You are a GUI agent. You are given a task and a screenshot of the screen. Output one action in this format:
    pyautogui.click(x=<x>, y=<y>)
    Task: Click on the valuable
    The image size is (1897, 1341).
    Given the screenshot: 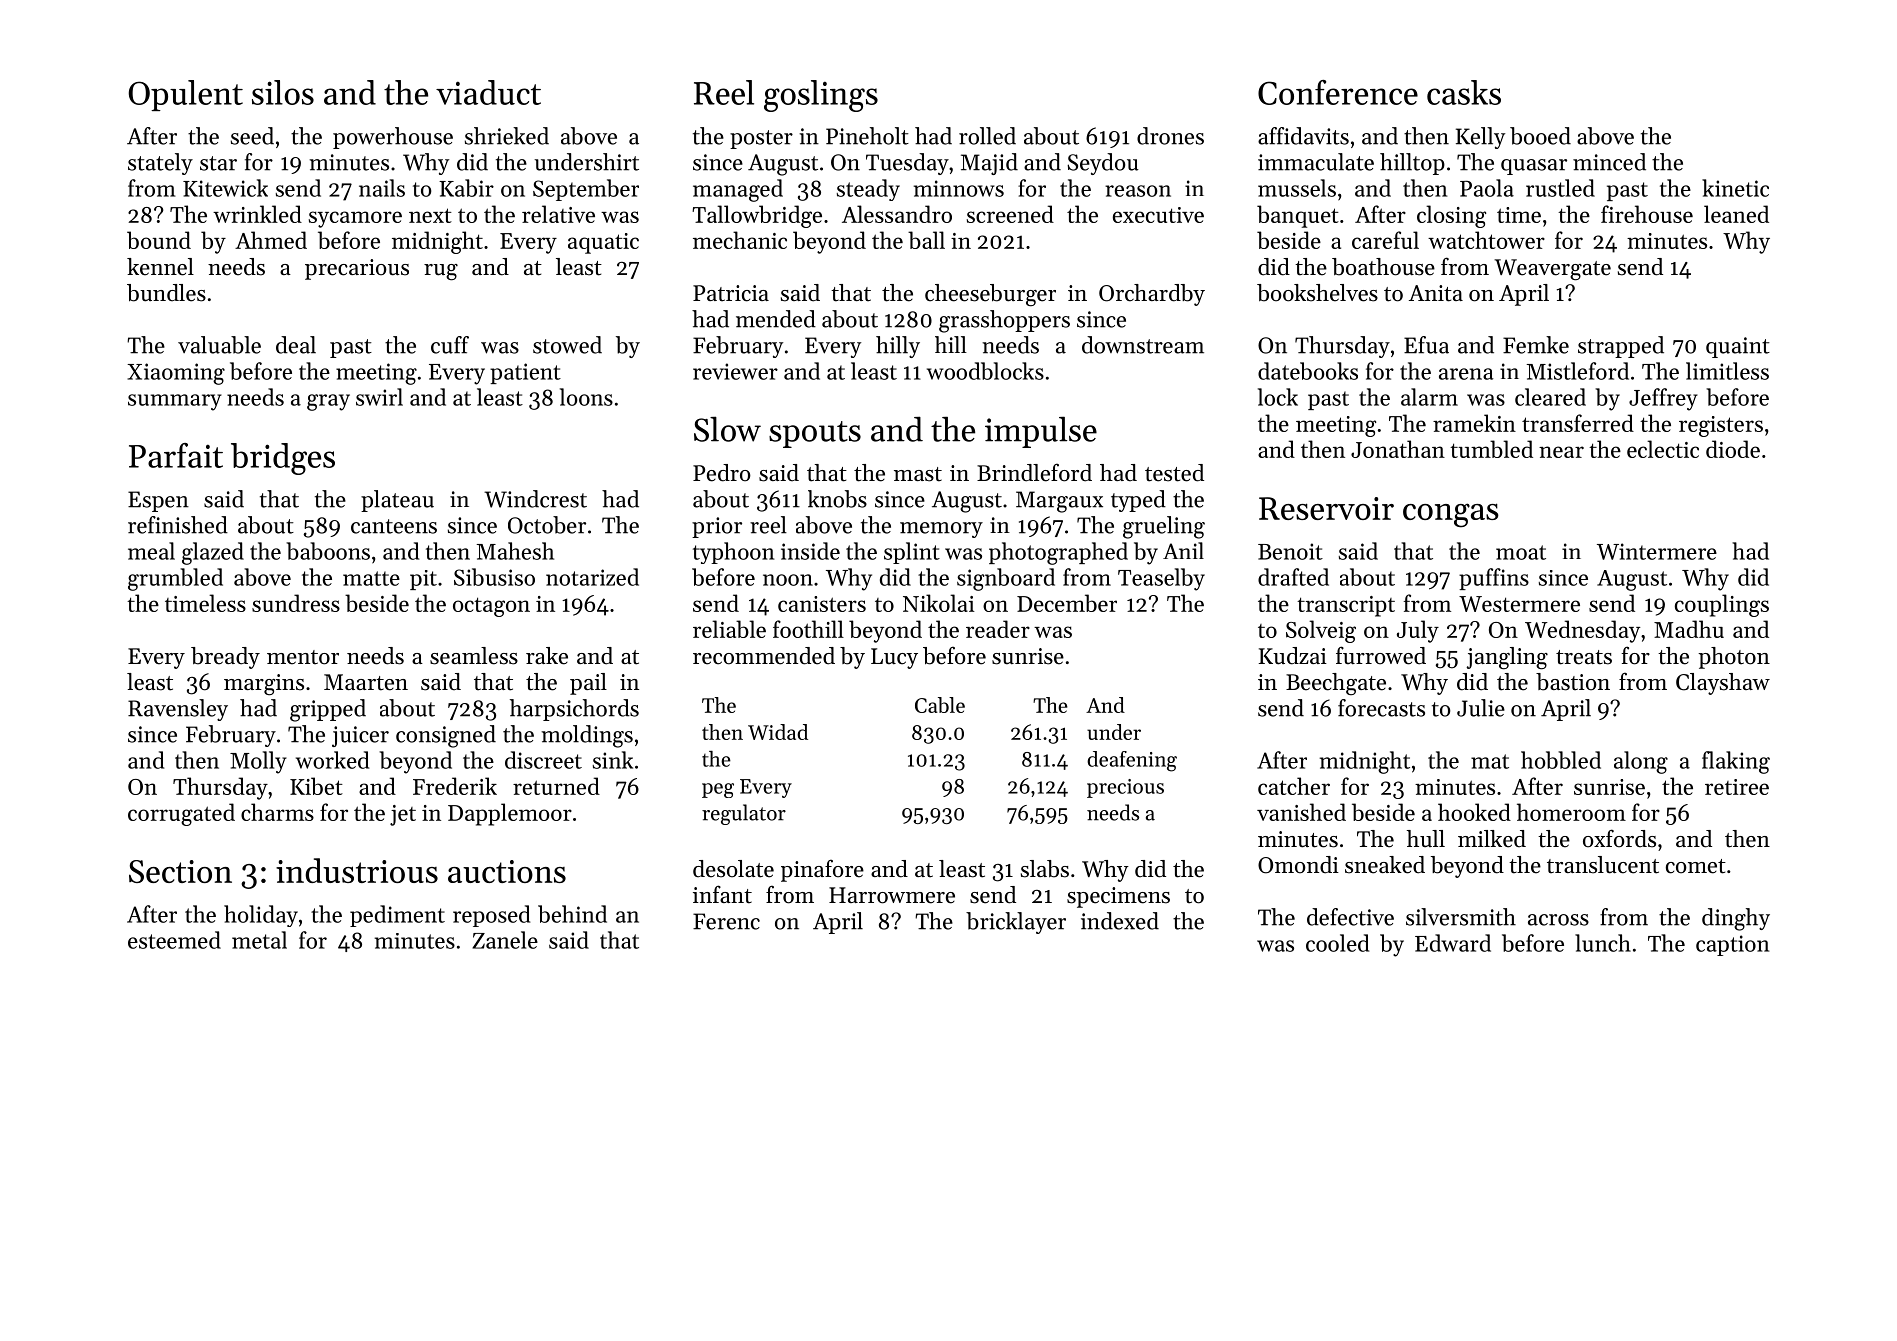 What is the action you would take?
    pyautogui.click(x=219, y=345)
